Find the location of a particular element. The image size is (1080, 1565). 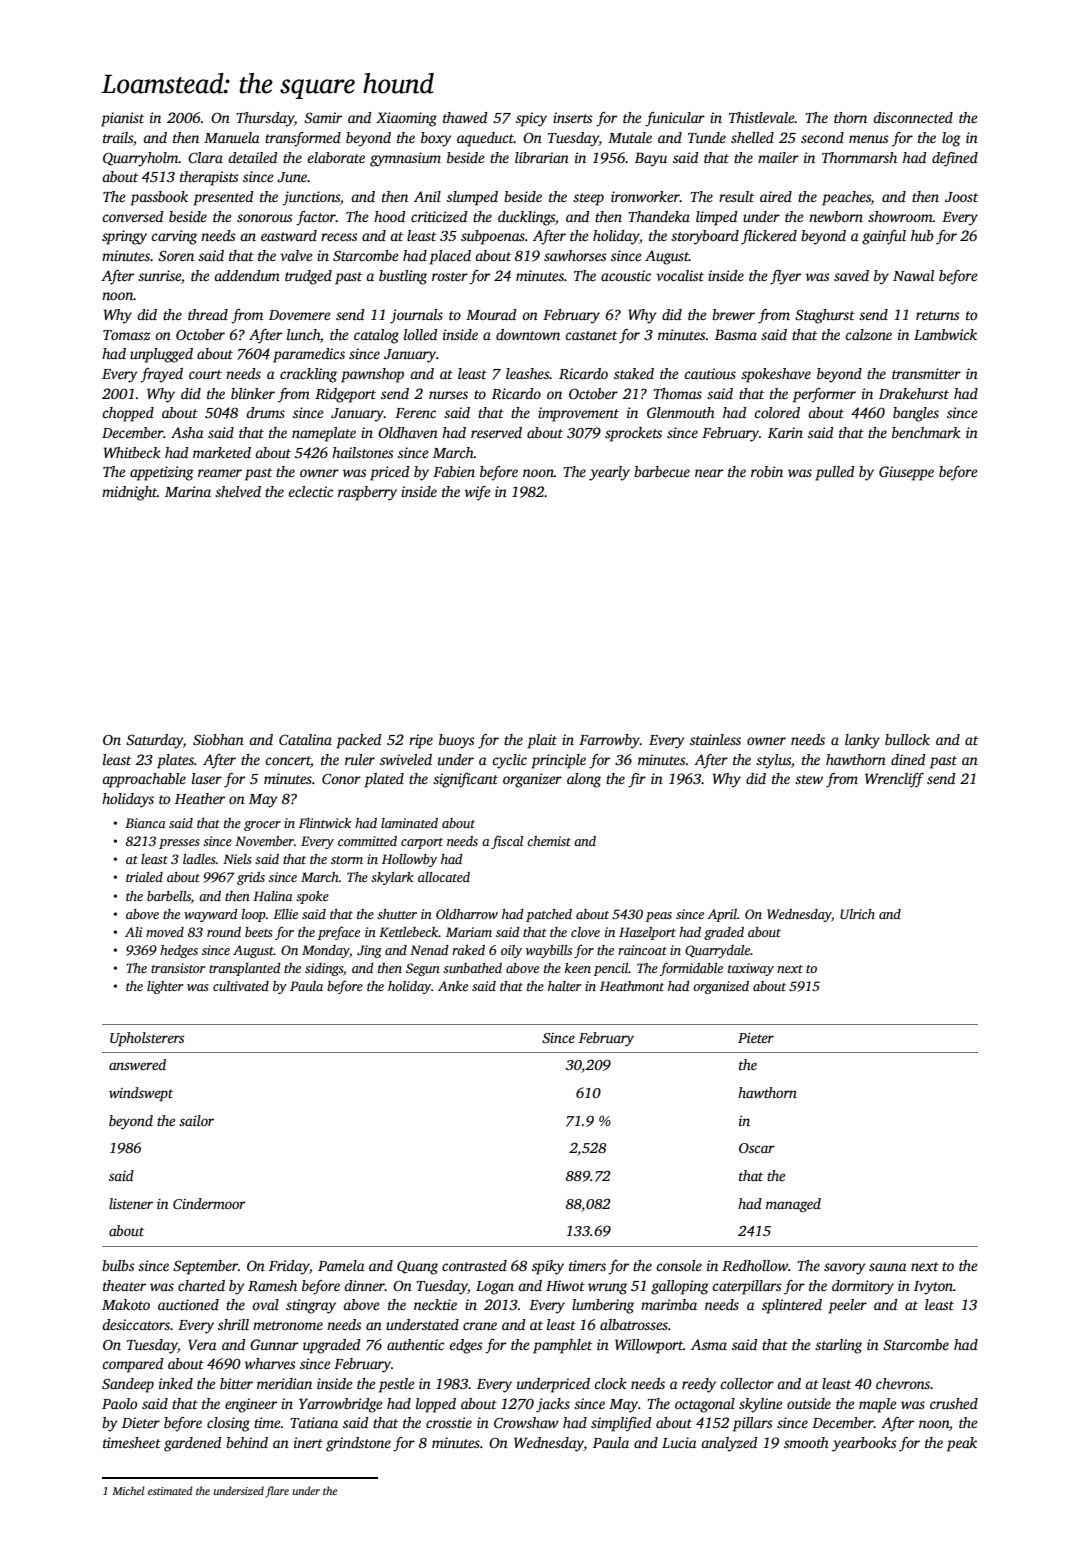

benchmark is located at coordinates (926, 432).
